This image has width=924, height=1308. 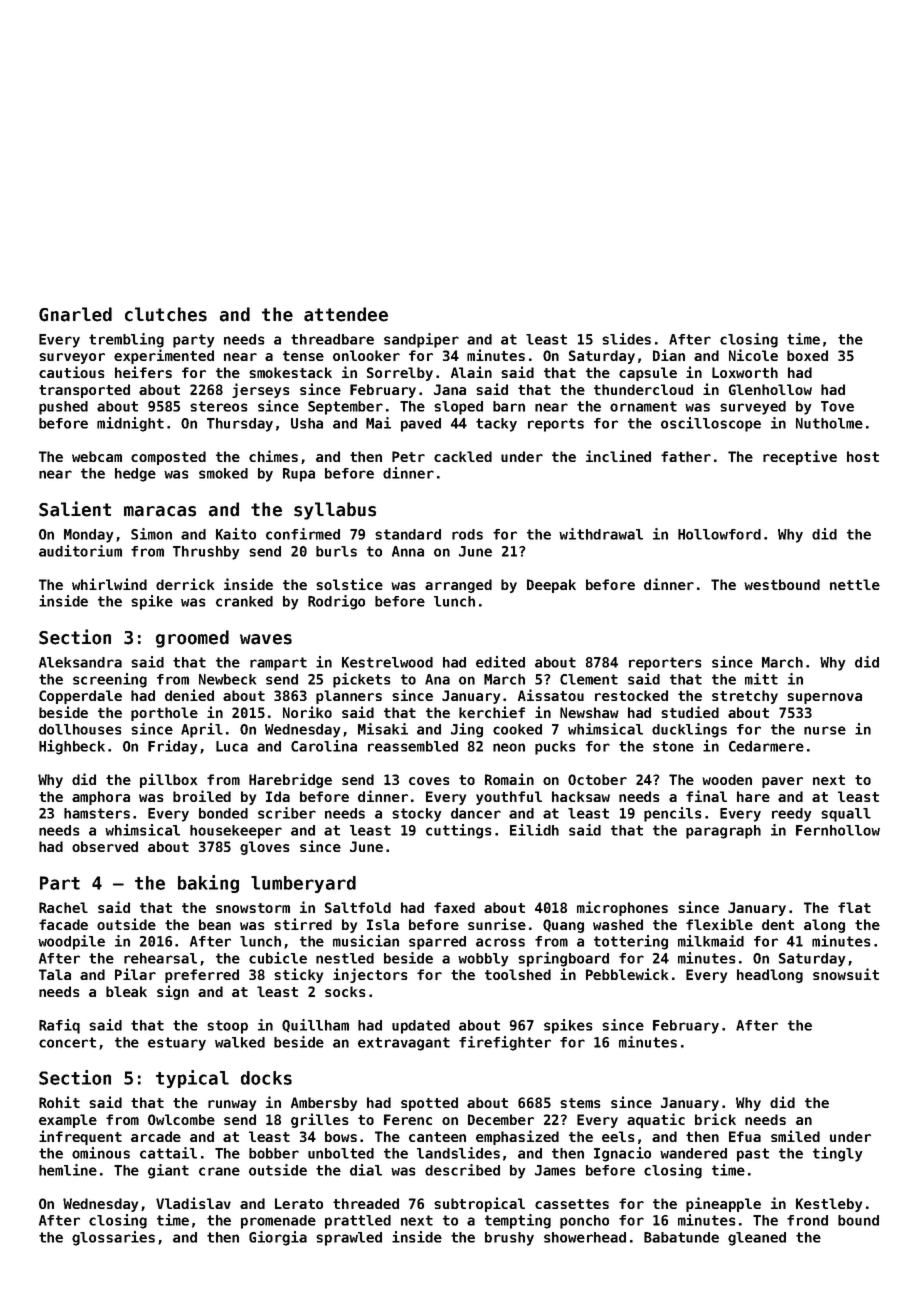 I want to click on Efua, so click(x=745, y=1136).
